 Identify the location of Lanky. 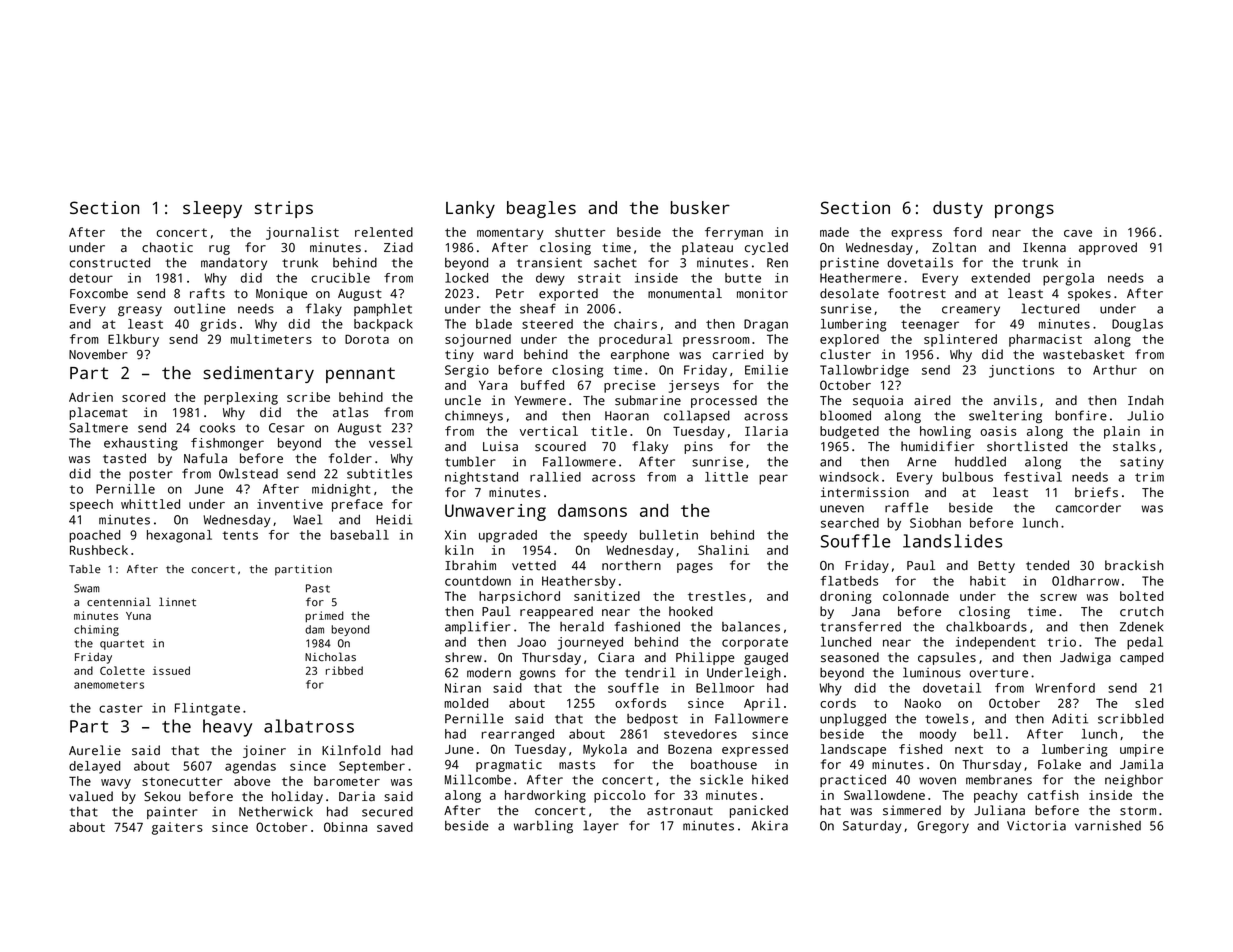
(470, 209).
